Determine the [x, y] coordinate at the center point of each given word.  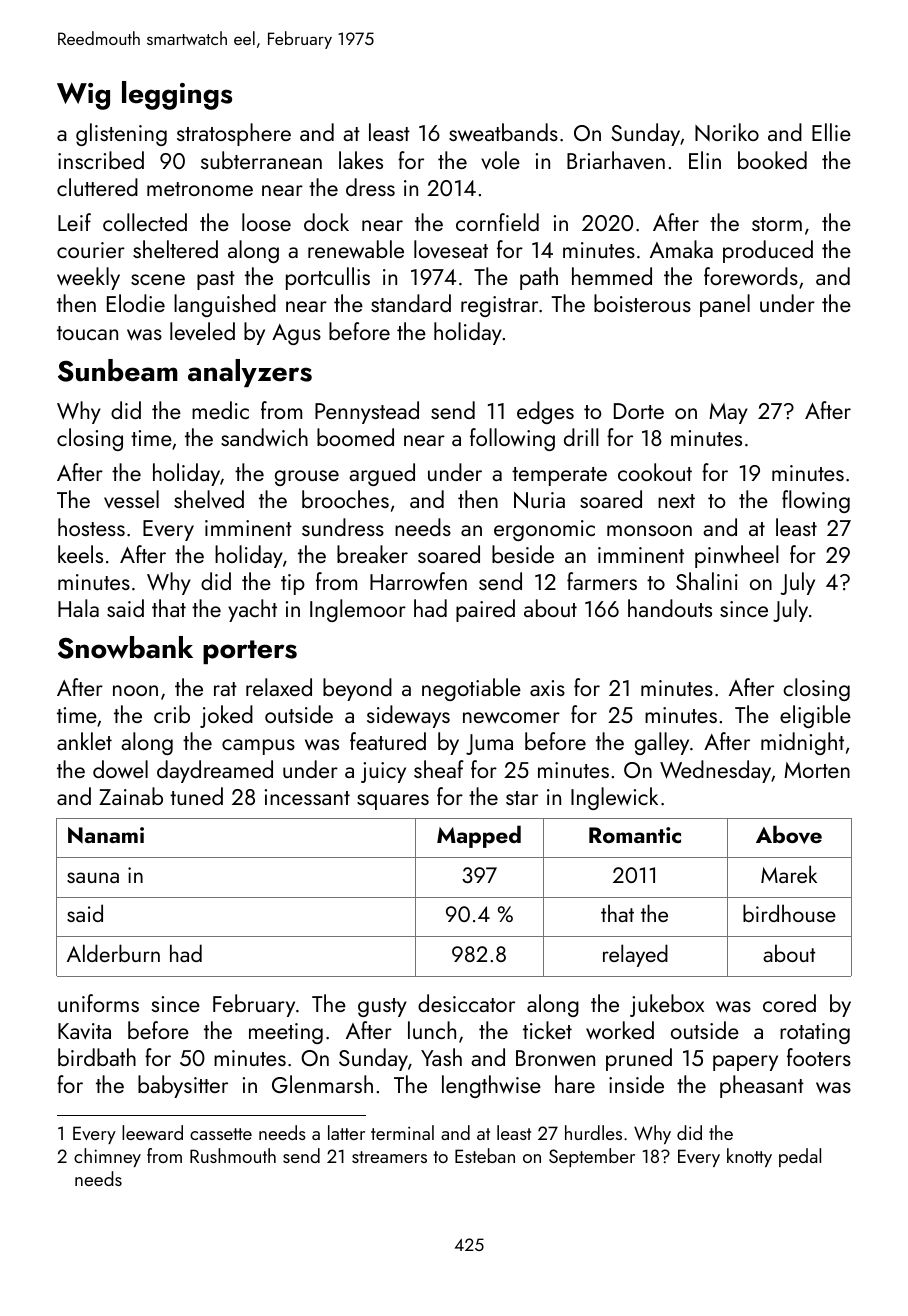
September [592, 1157]
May [728, 413]
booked [772, 160]
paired [485, 610]
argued [382, 474]
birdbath [97, 1057]
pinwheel [737, 556]
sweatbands [503, 132]
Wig [83, 96]
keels [80, 554]
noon [135, 690]
